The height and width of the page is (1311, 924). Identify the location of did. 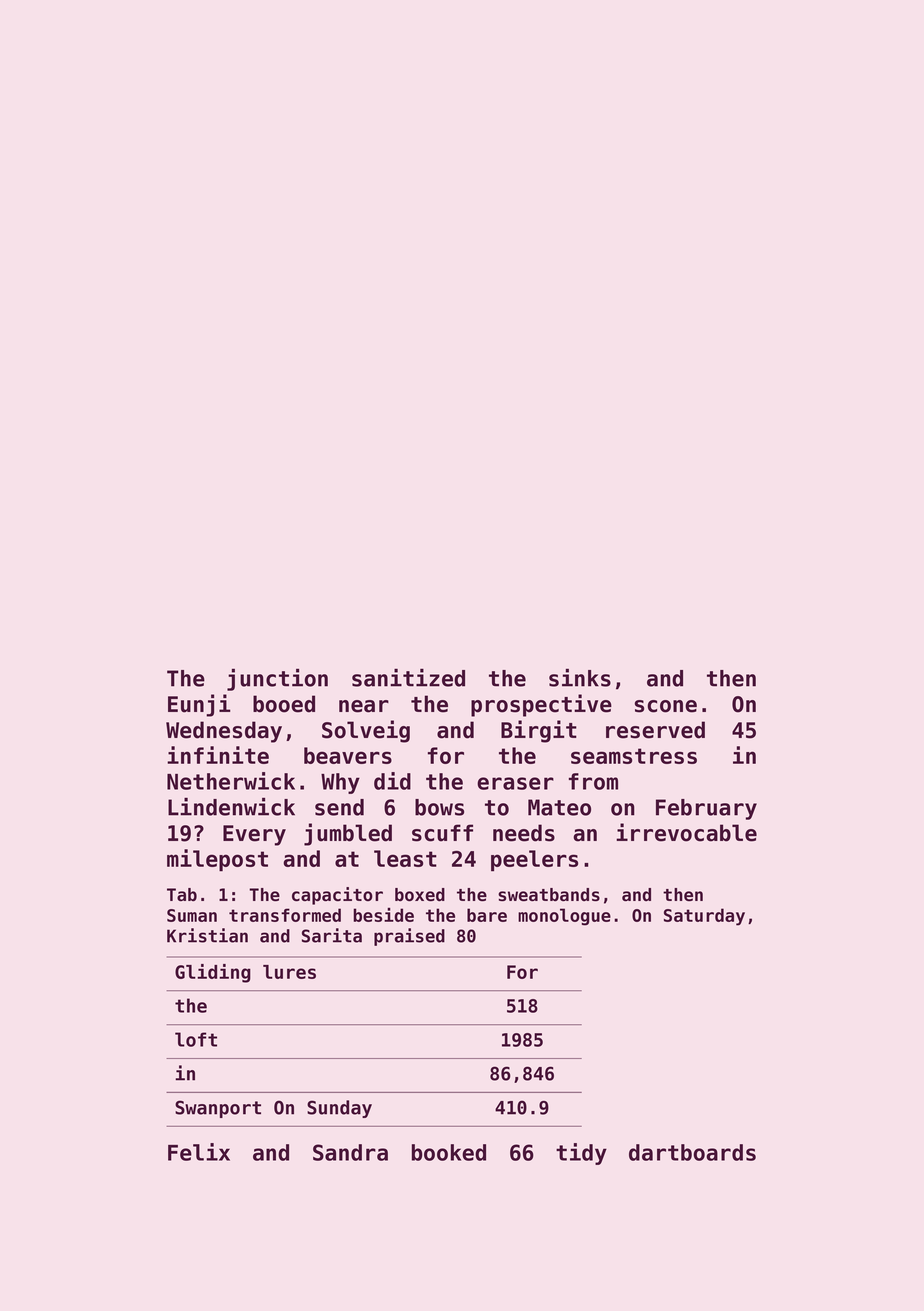
(392, 781).
